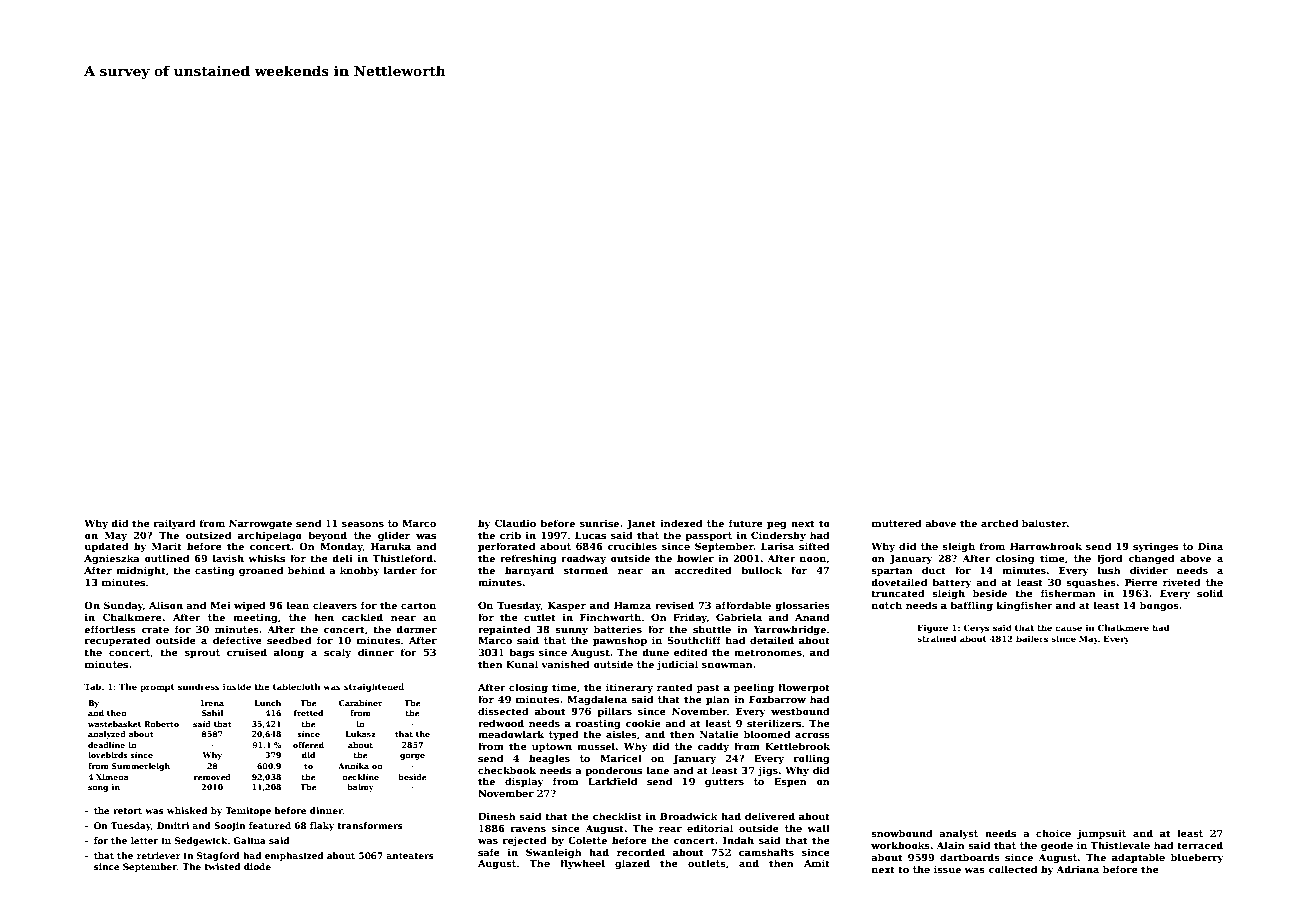  Describe the element at coordinates (108, 755) in the page. I see `lovebirds` at that location.
